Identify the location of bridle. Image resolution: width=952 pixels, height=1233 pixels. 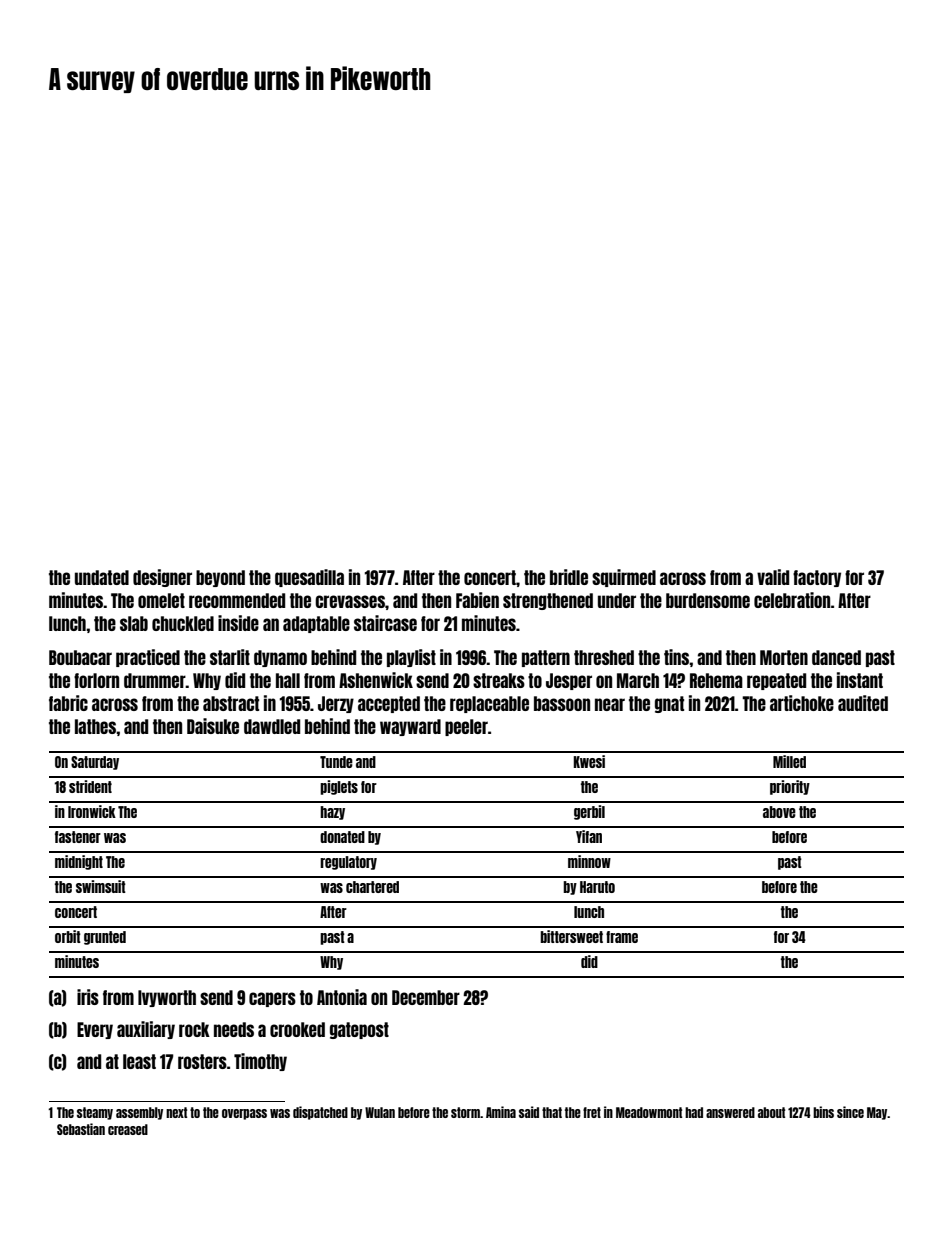
(569, 577).
